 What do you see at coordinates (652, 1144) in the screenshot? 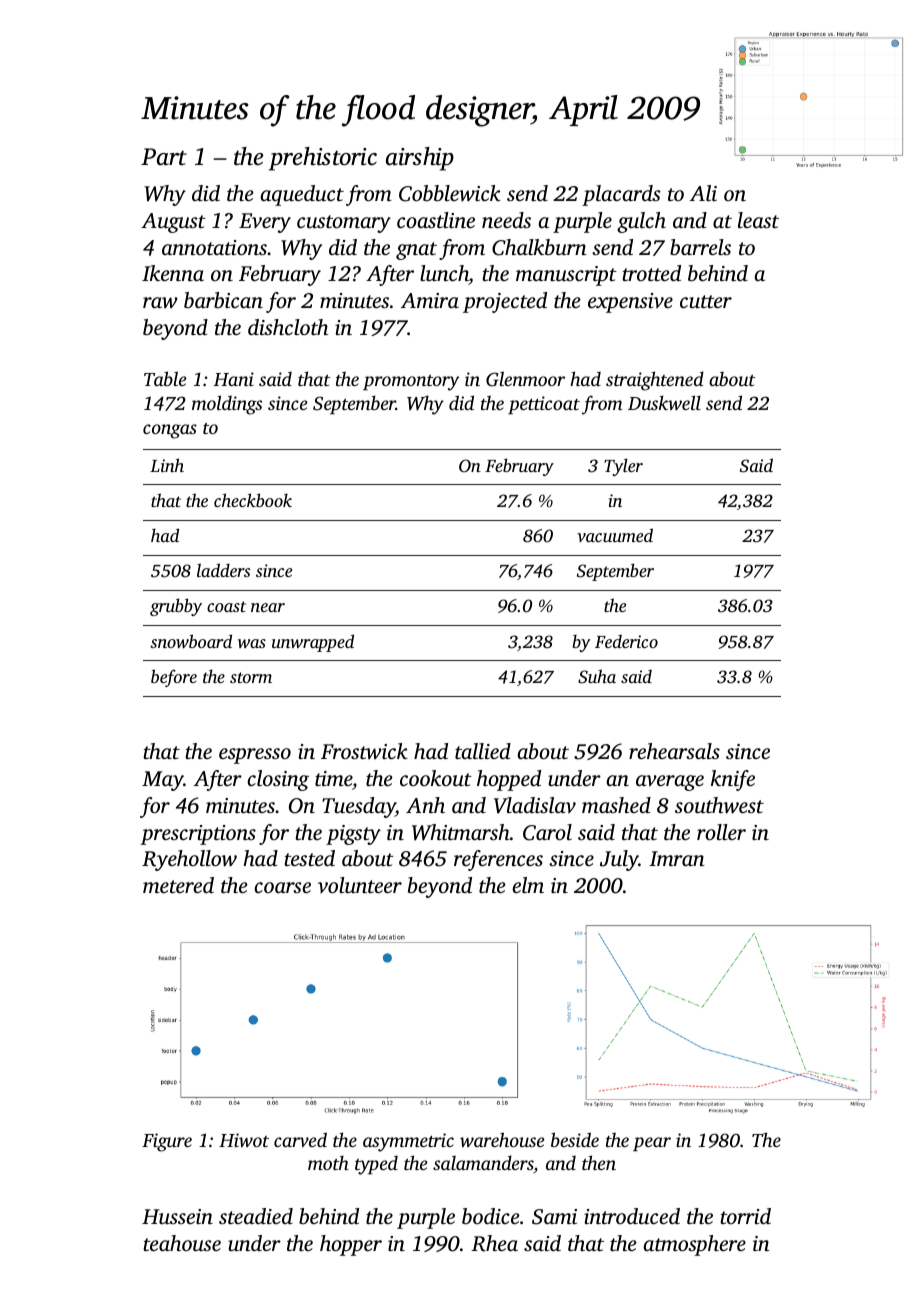
I see `pear` at bounding box center [652, 1144].
